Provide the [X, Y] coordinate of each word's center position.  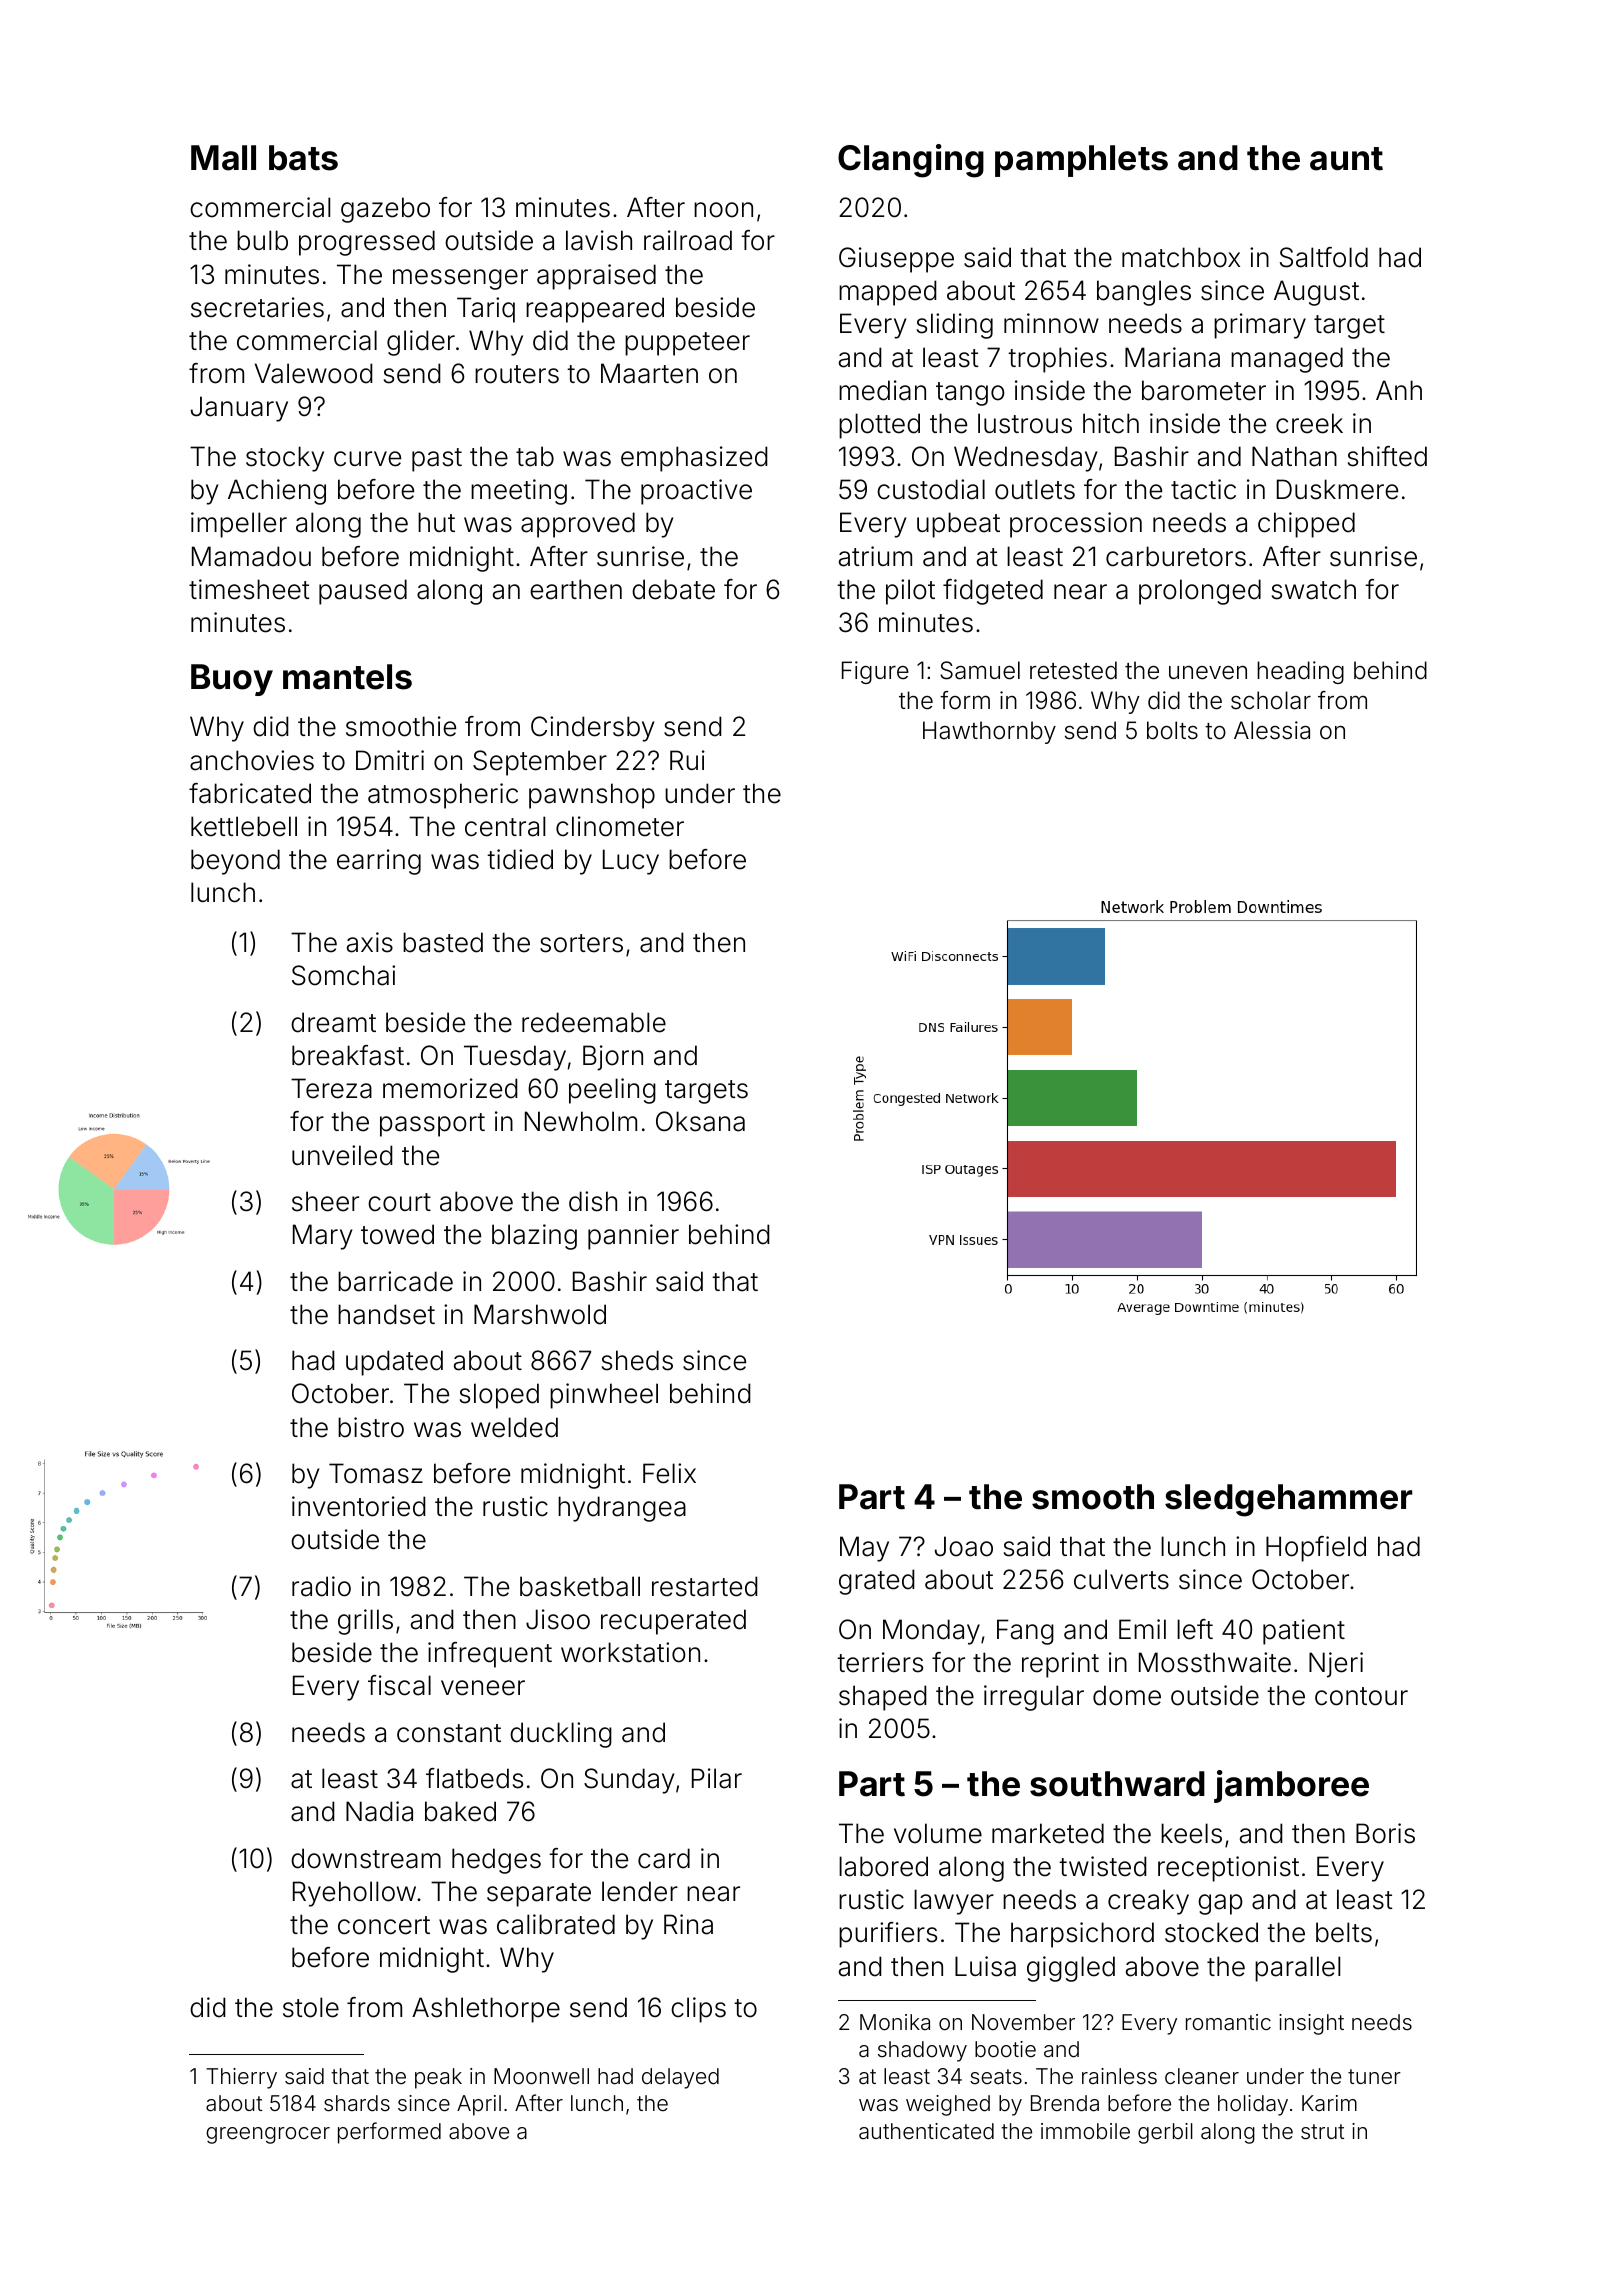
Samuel [980, 670]
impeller [239, 525]
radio [321, 1586]
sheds [637, 1360]
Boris [1385, 1833]
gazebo [385, 210]
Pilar [717, 1778]
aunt [1346, 159]
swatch [1314, 589]
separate [539, 1895]
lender [640, 1891]
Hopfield [1316, 1549]
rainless [1119, 2076]
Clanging [911, 161]
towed [397, 1234]
